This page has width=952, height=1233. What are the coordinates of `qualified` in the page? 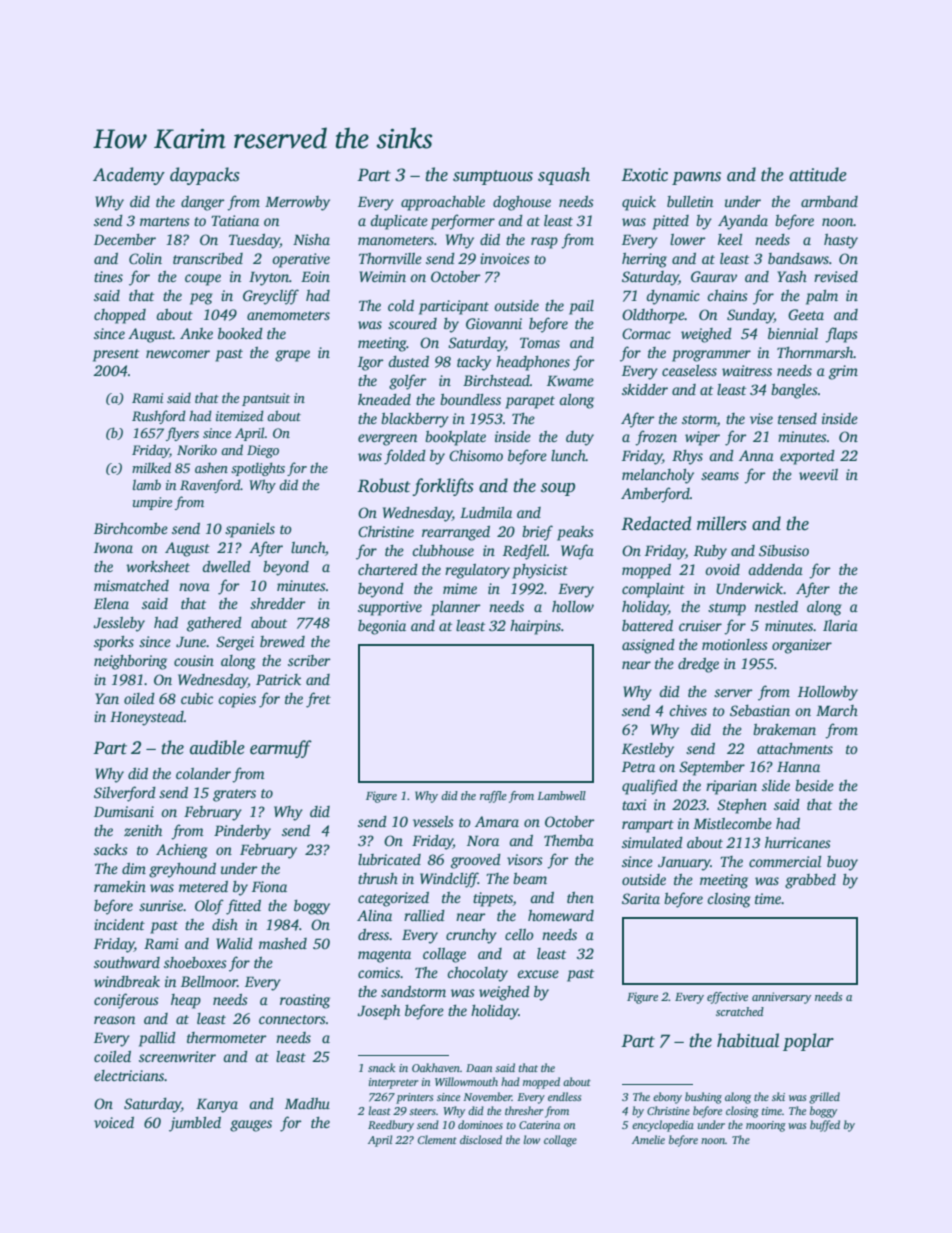 It's located at (650, 787).
